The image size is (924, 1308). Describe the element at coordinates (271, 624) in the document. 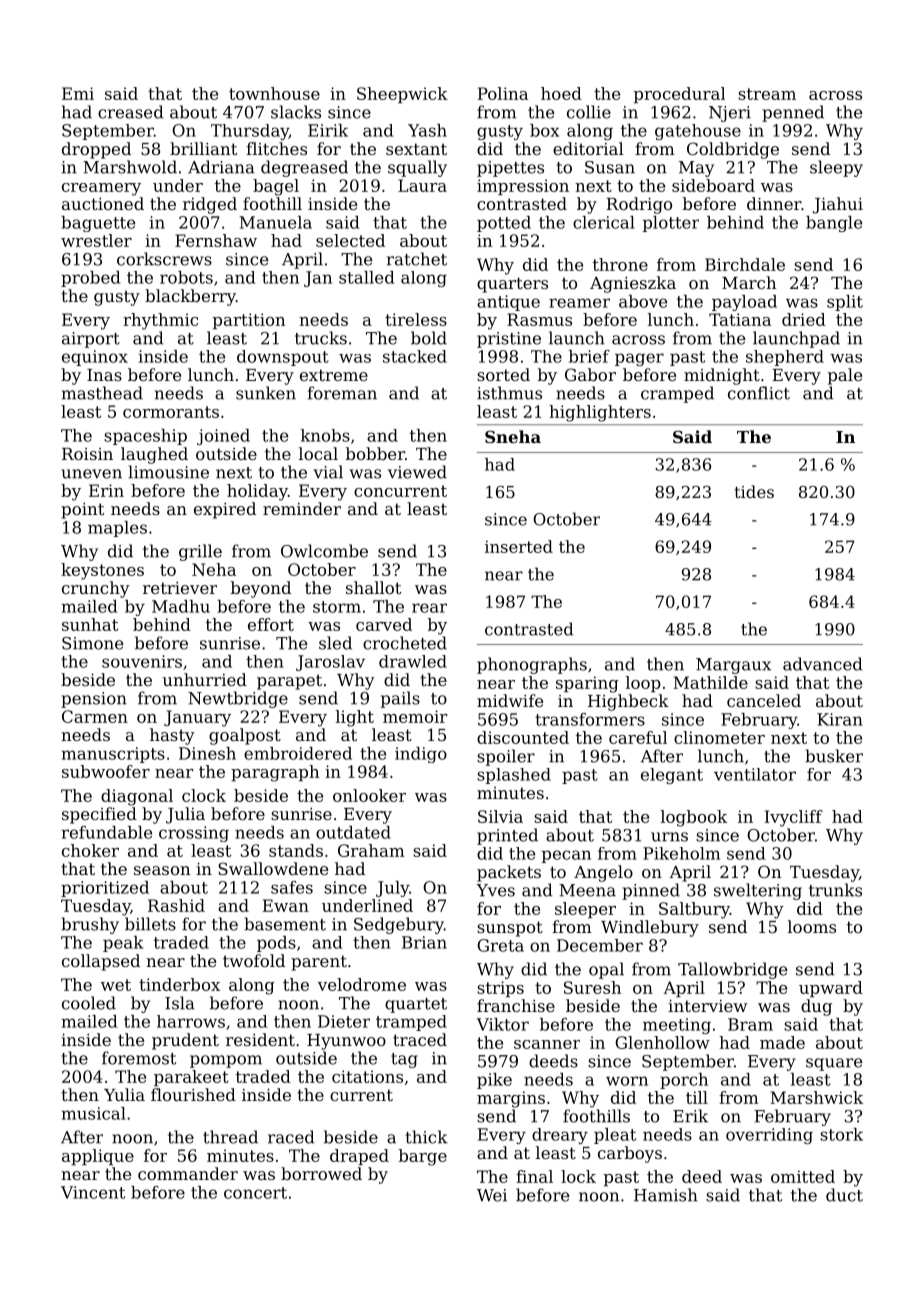

I see `effort` at that location.
